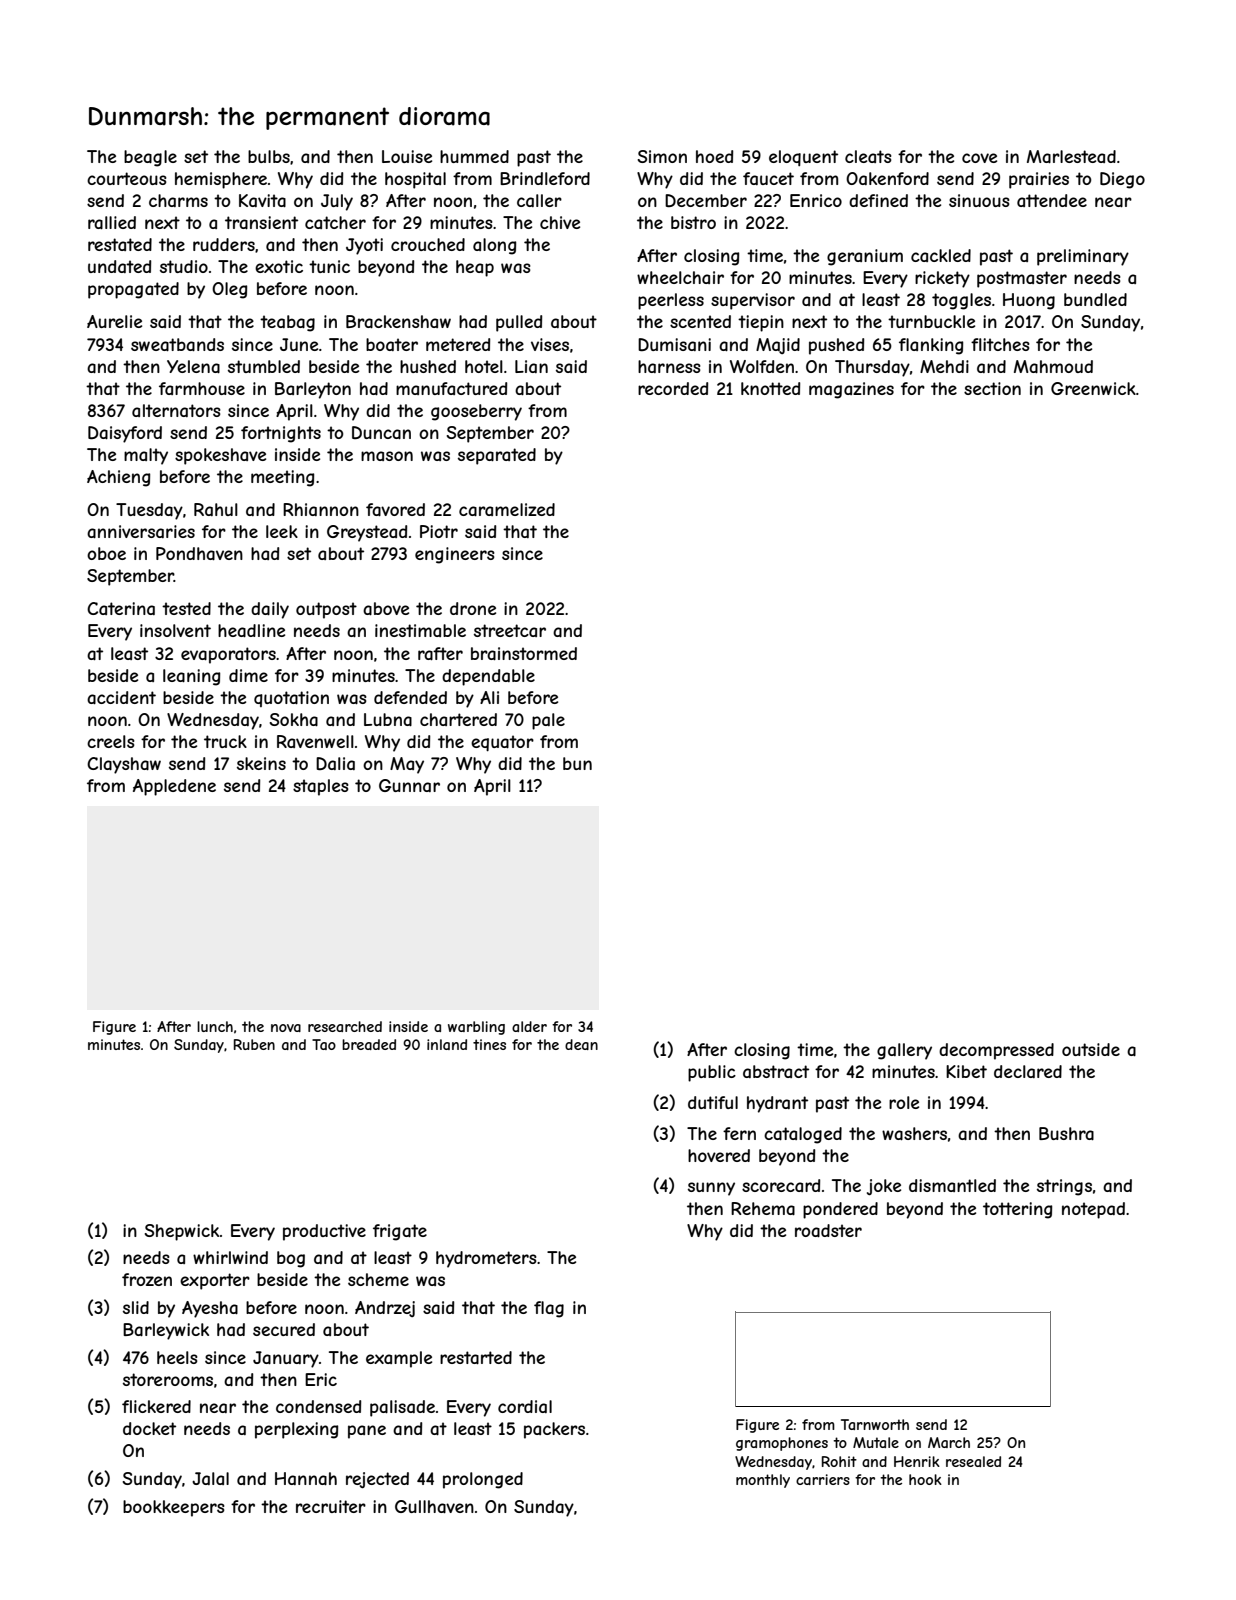 The height and width of the screenshot is (1600, 1236). What do you see at coordinates (150, 158) in the screenshot?
I see `beagle` at bounding box center [150, 158].
